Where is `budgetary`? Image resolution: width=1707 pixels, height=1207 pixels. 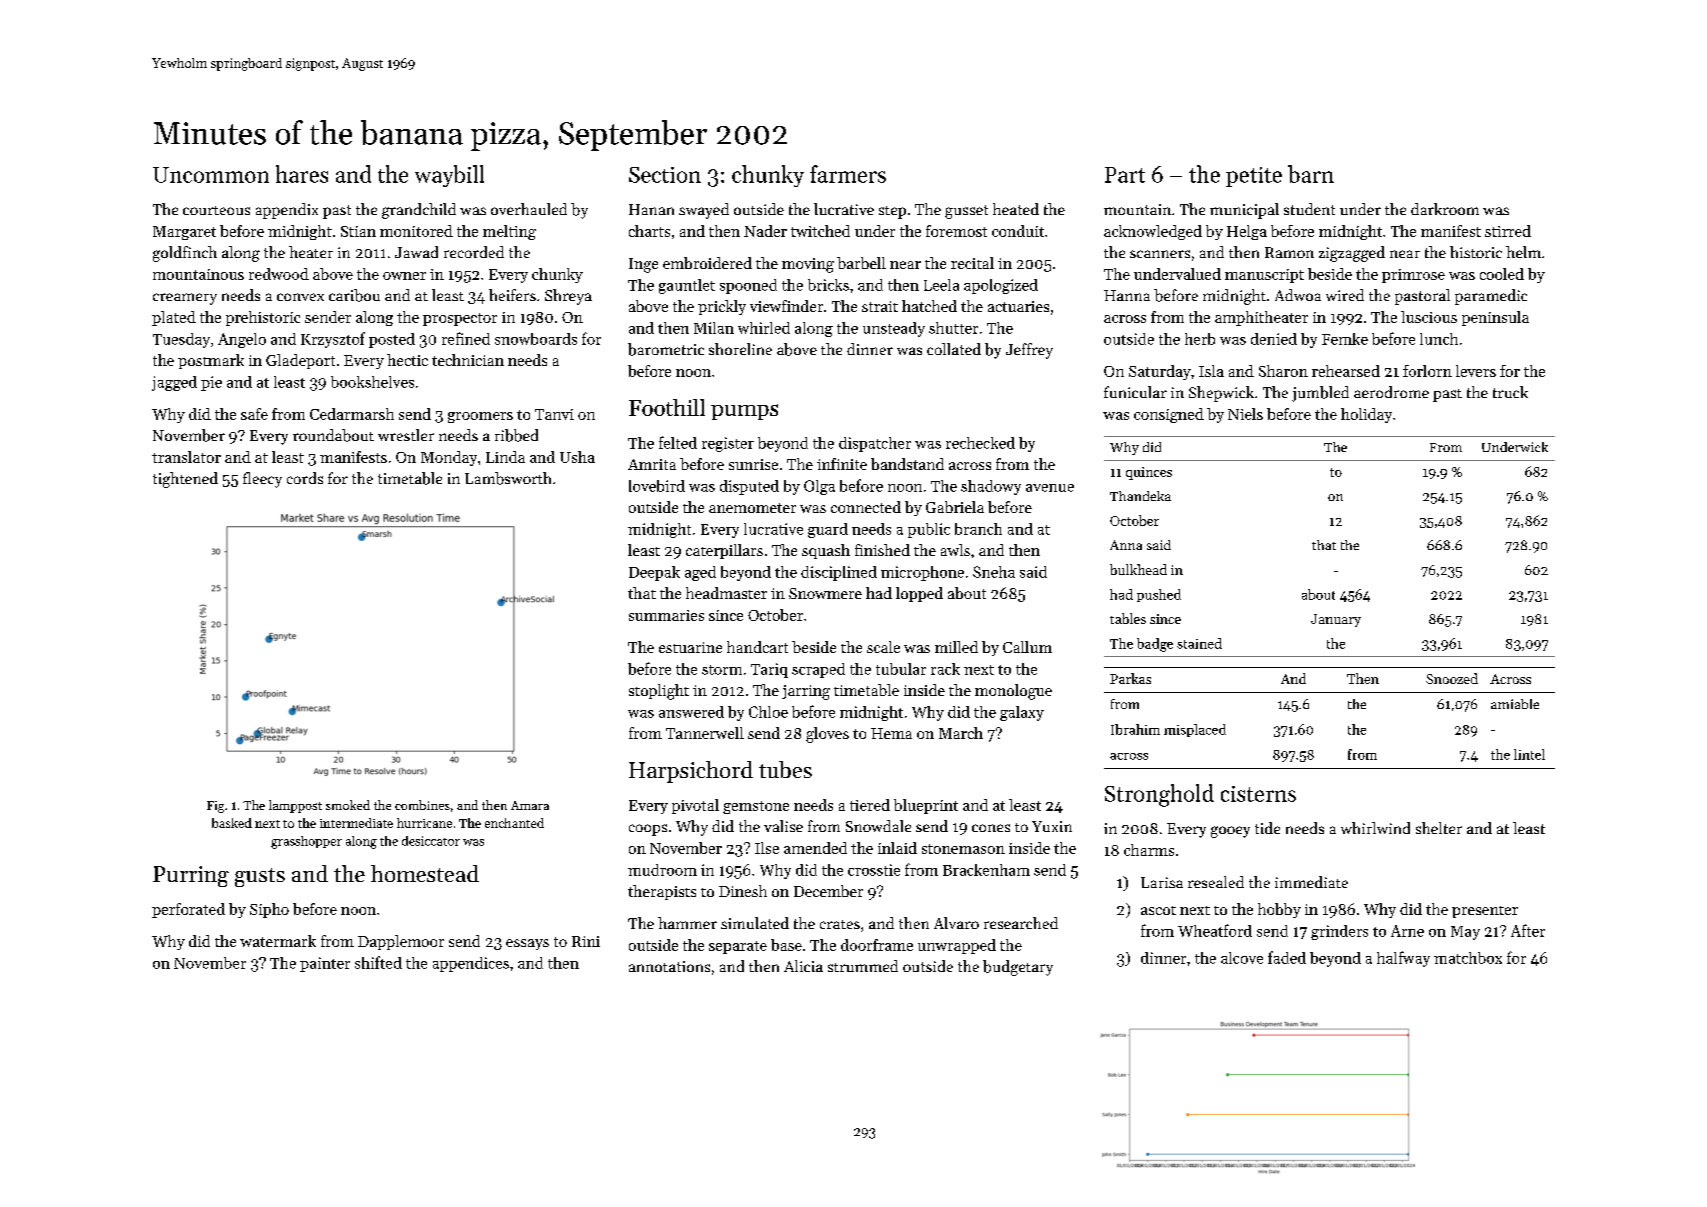
budgetary is located at coordinates (1018, 968).
